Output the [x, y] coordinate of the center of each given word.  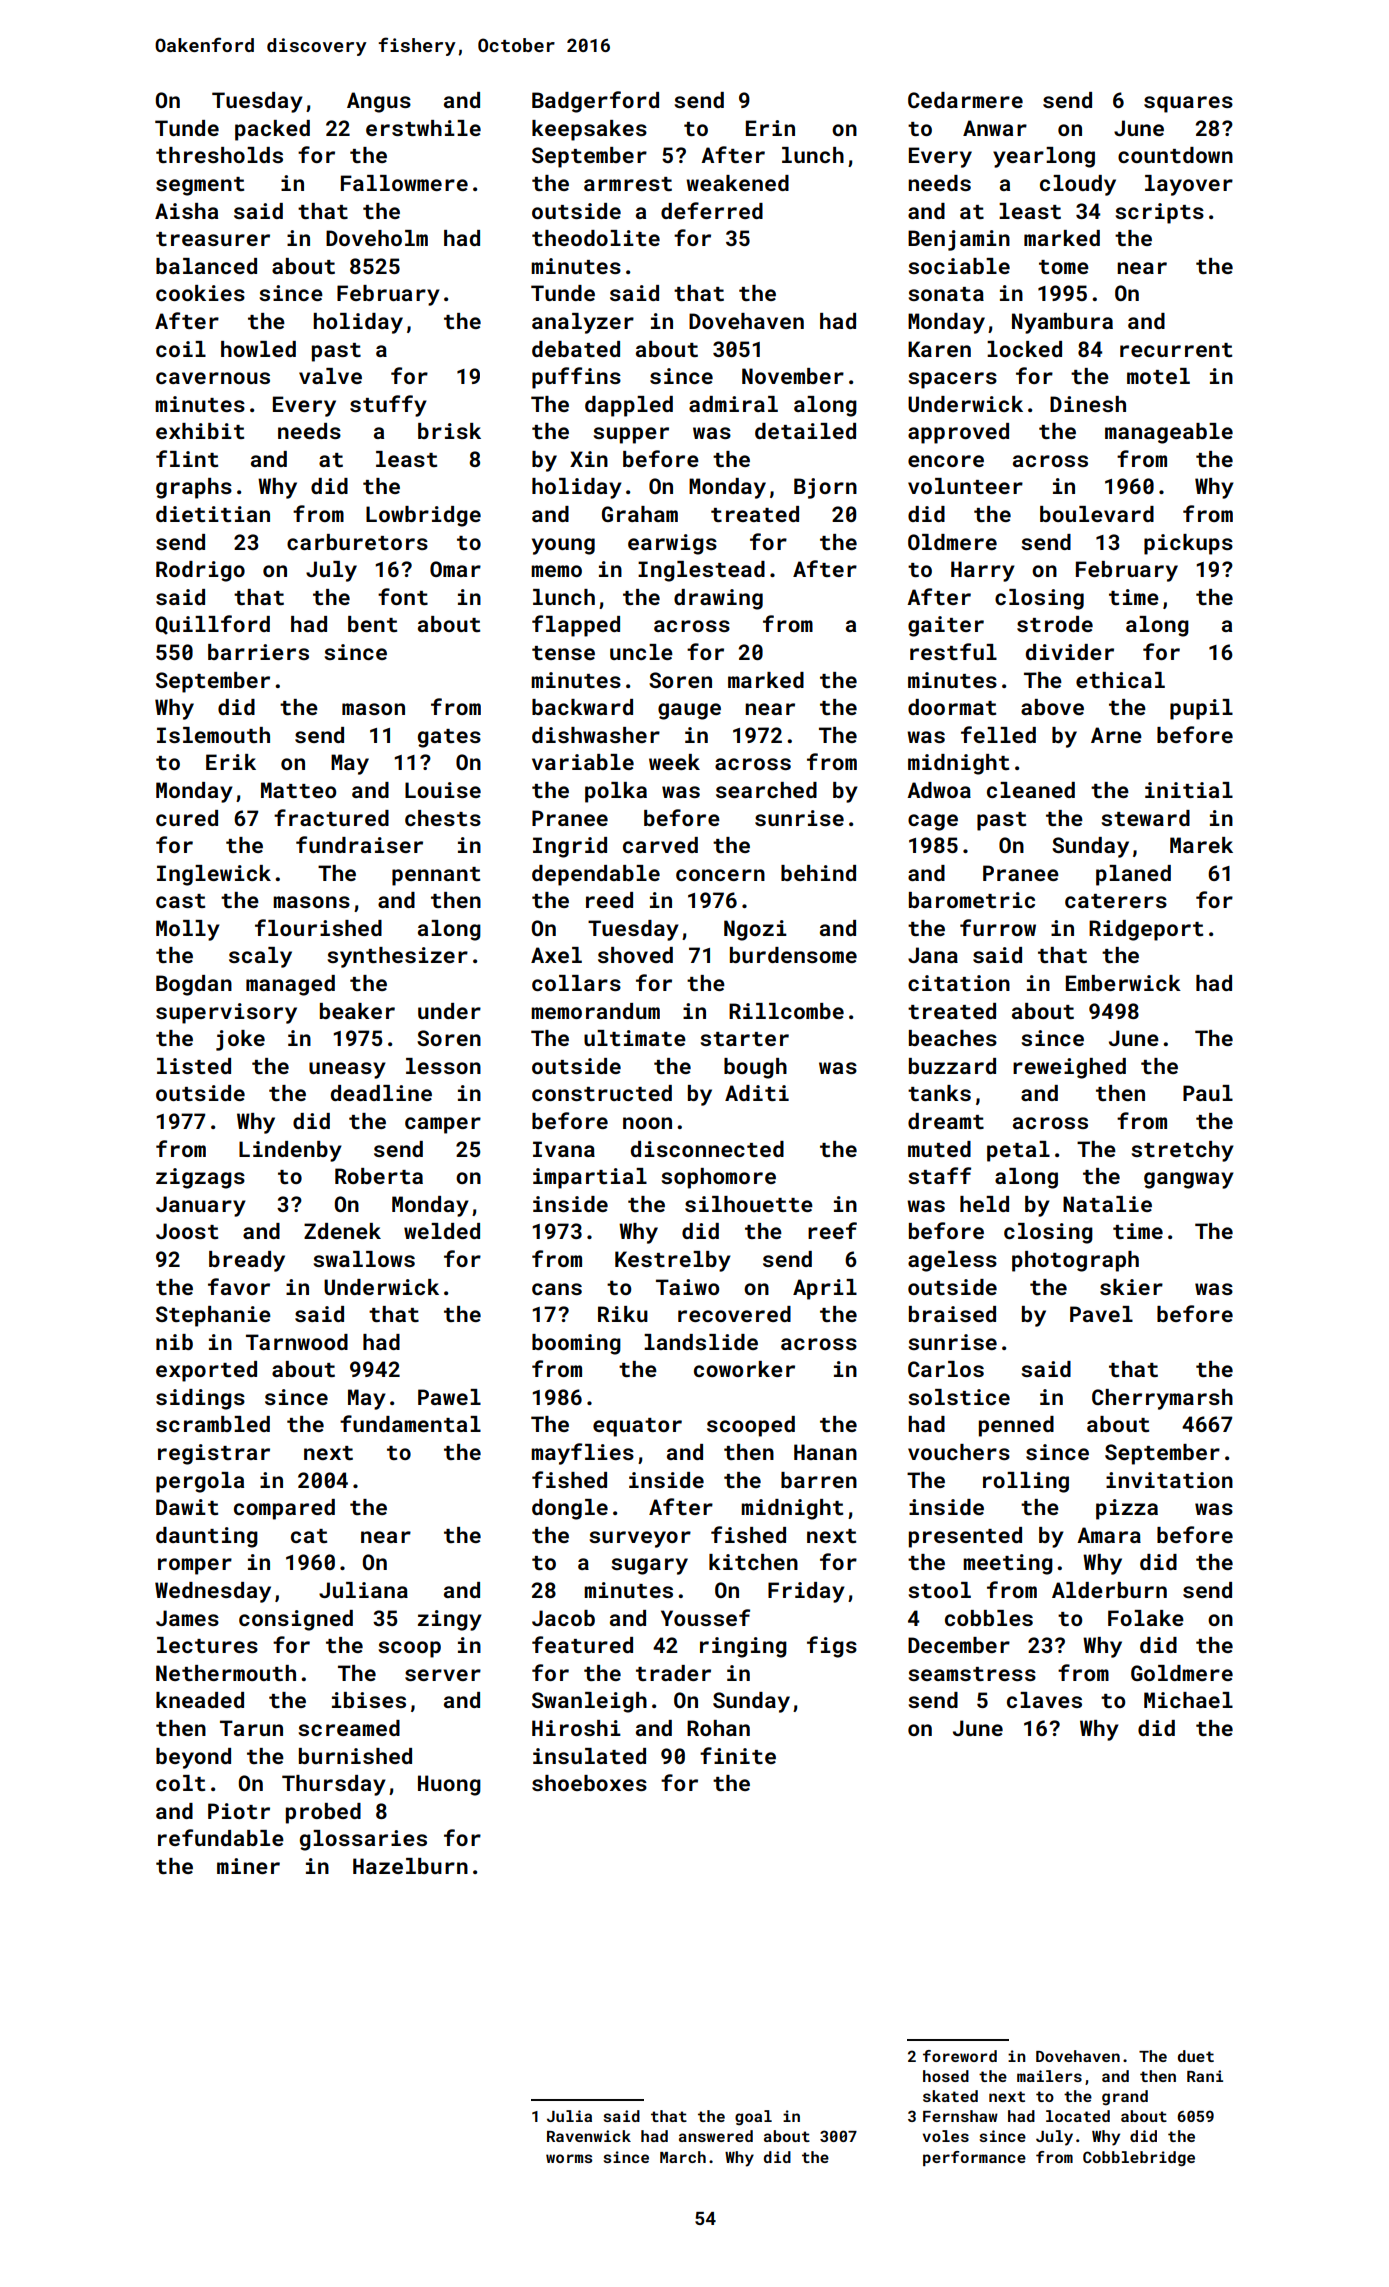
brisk [449, 431]
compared [284, 1509]
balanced [206, 266]
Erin [770, 128]
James [187, 1618]
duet [1196, 2056]
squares [1188, 104]
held [984, 1204]
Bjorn [825, 488]
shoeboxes [589, 1783]
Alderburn [1109, 1590]
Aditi [757, 1093]
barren [819, 1480]
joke [240, 1040]
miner [248, 1866]
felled [998, 734]
